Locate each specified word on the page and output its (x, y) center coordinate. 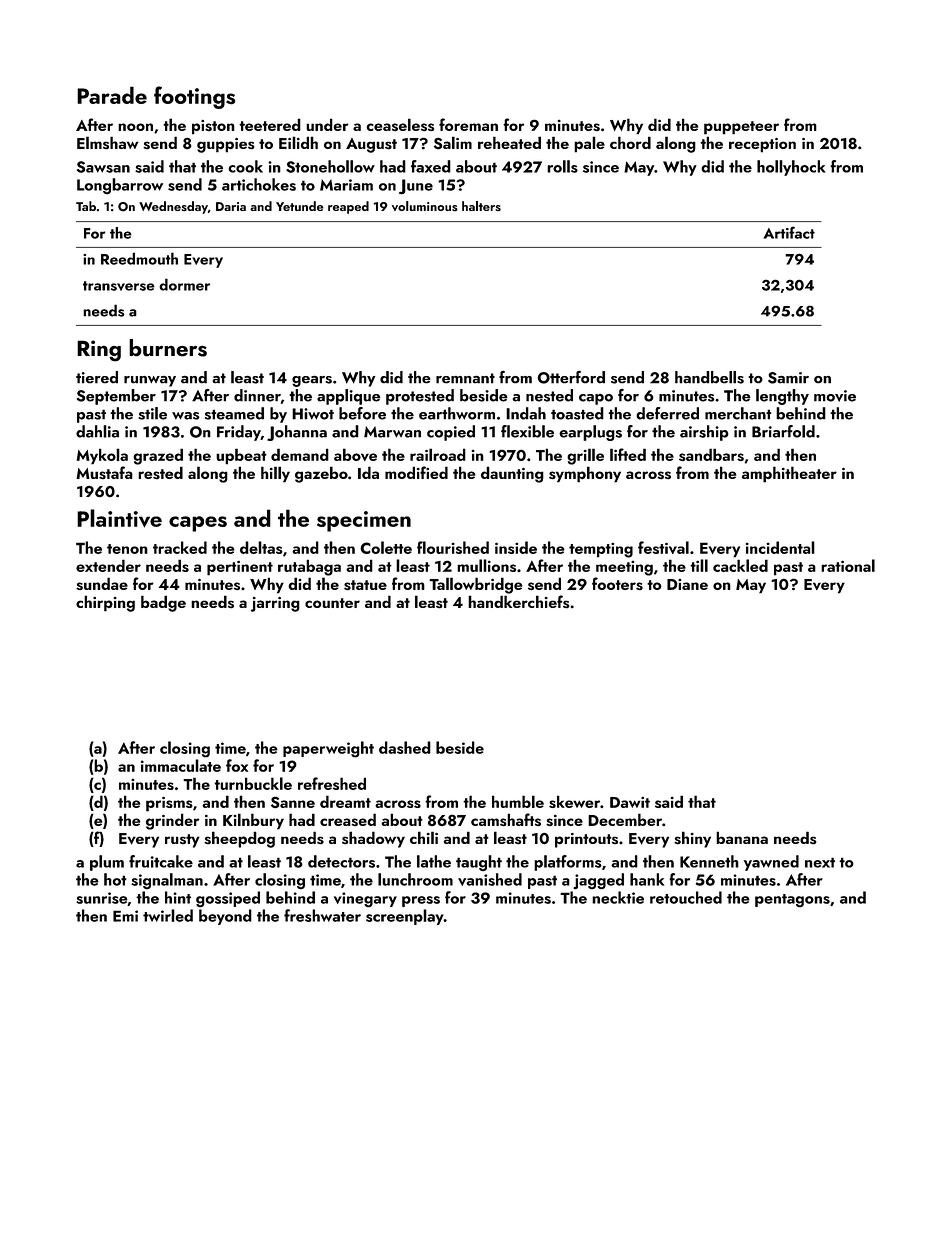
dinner (257, 395)
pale (589, 144)
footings (194, 97)
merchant (738, 413)
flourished (453, 547)
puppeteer (741, 128)
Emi (125, 916)
